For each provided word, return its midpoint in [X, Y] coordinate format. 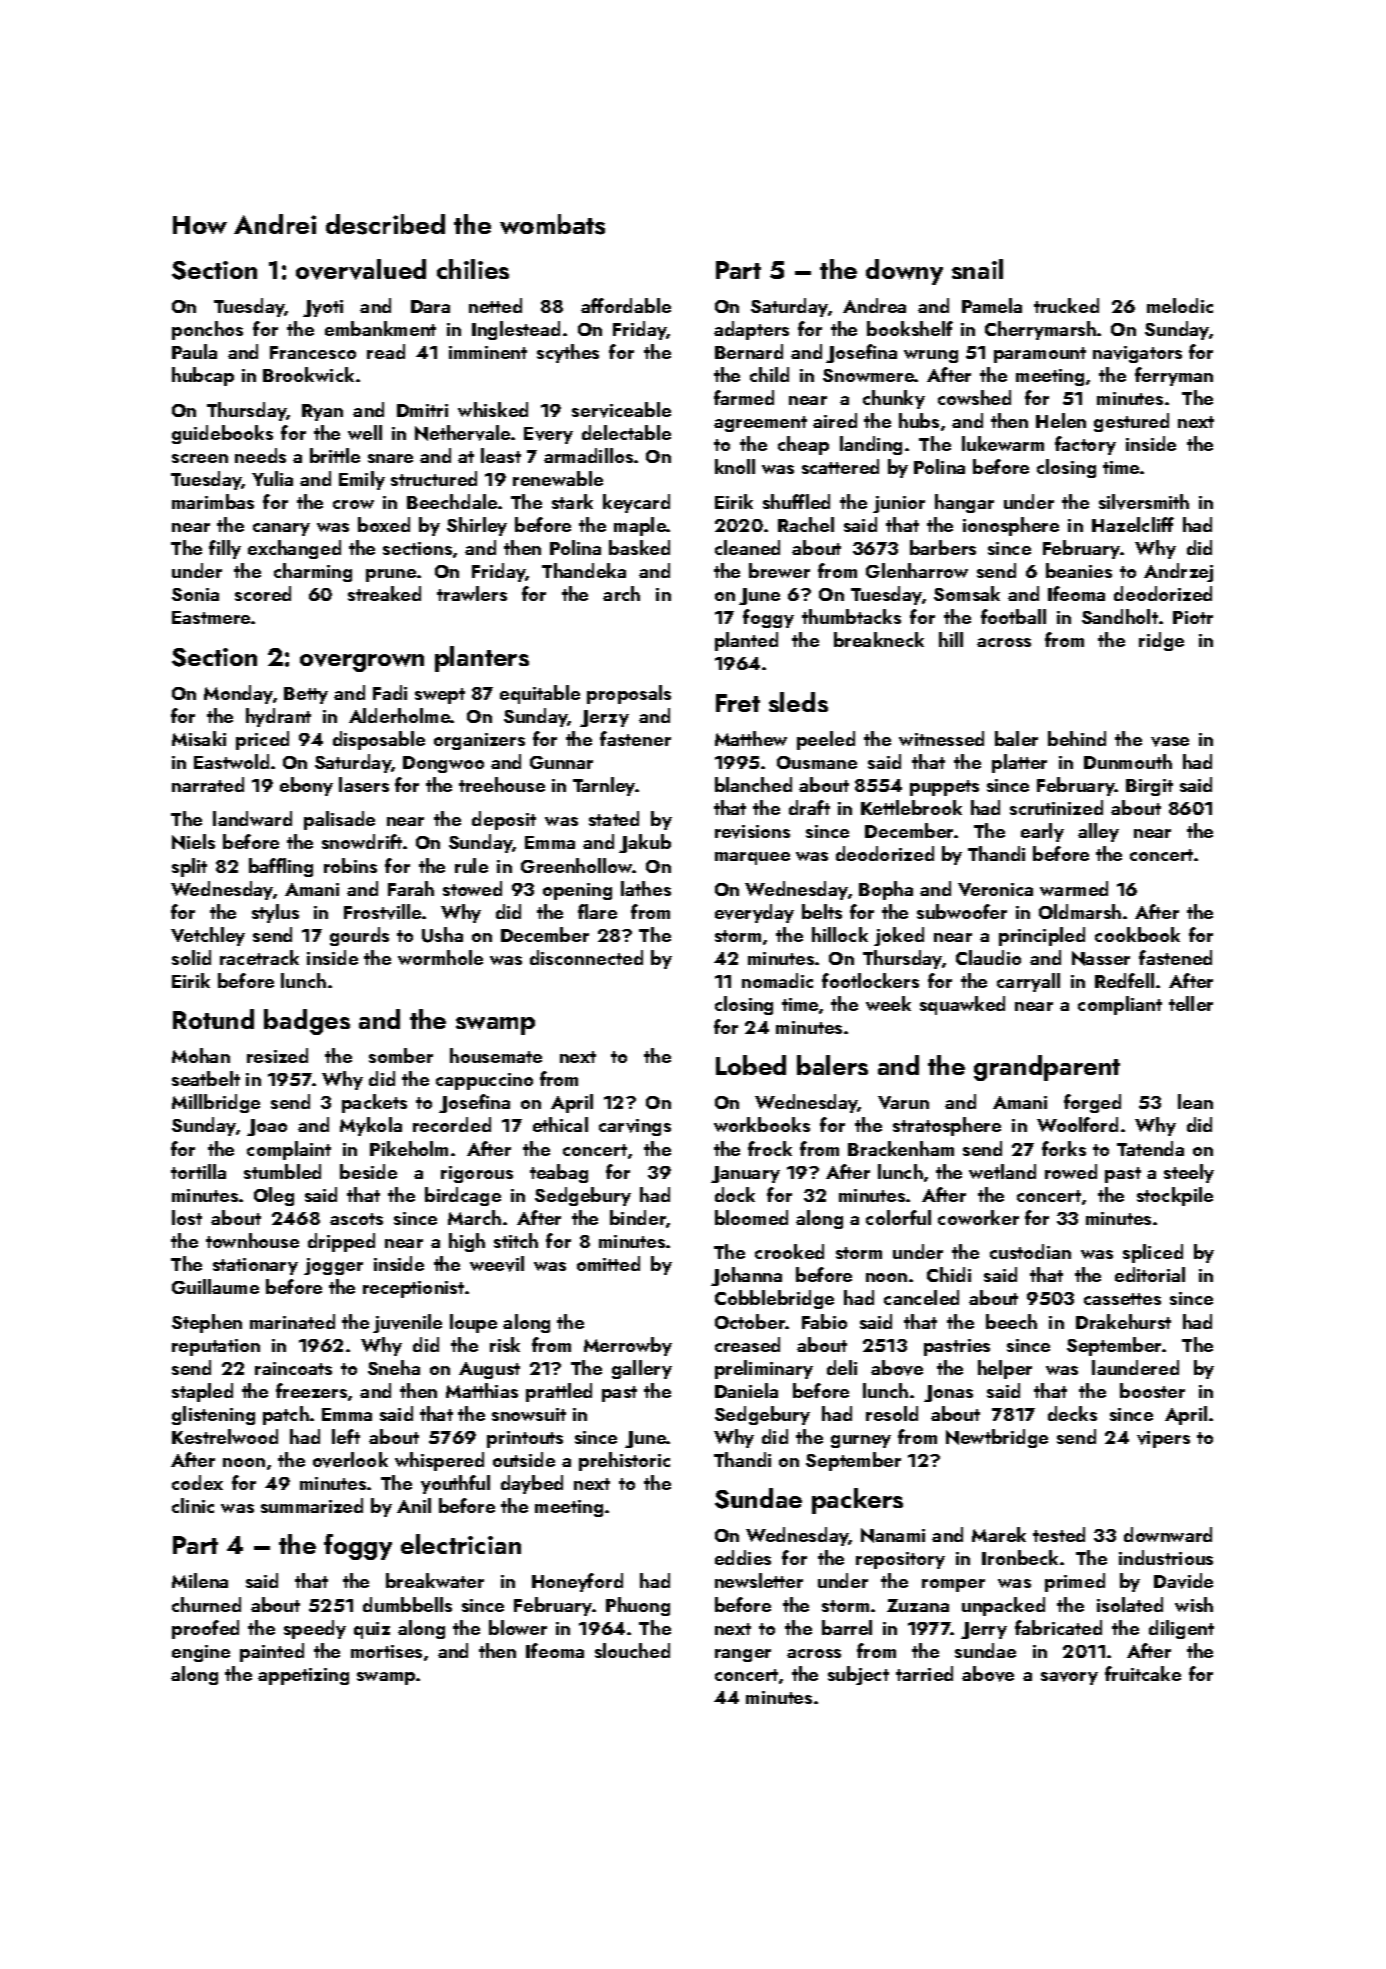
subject [858, 1675]
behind [1077, 738]
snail [977, 269]
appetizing [303, 1676]
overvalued [361, 269]
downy [904, 272]
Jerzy [604, 718]
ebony [306, 786]
